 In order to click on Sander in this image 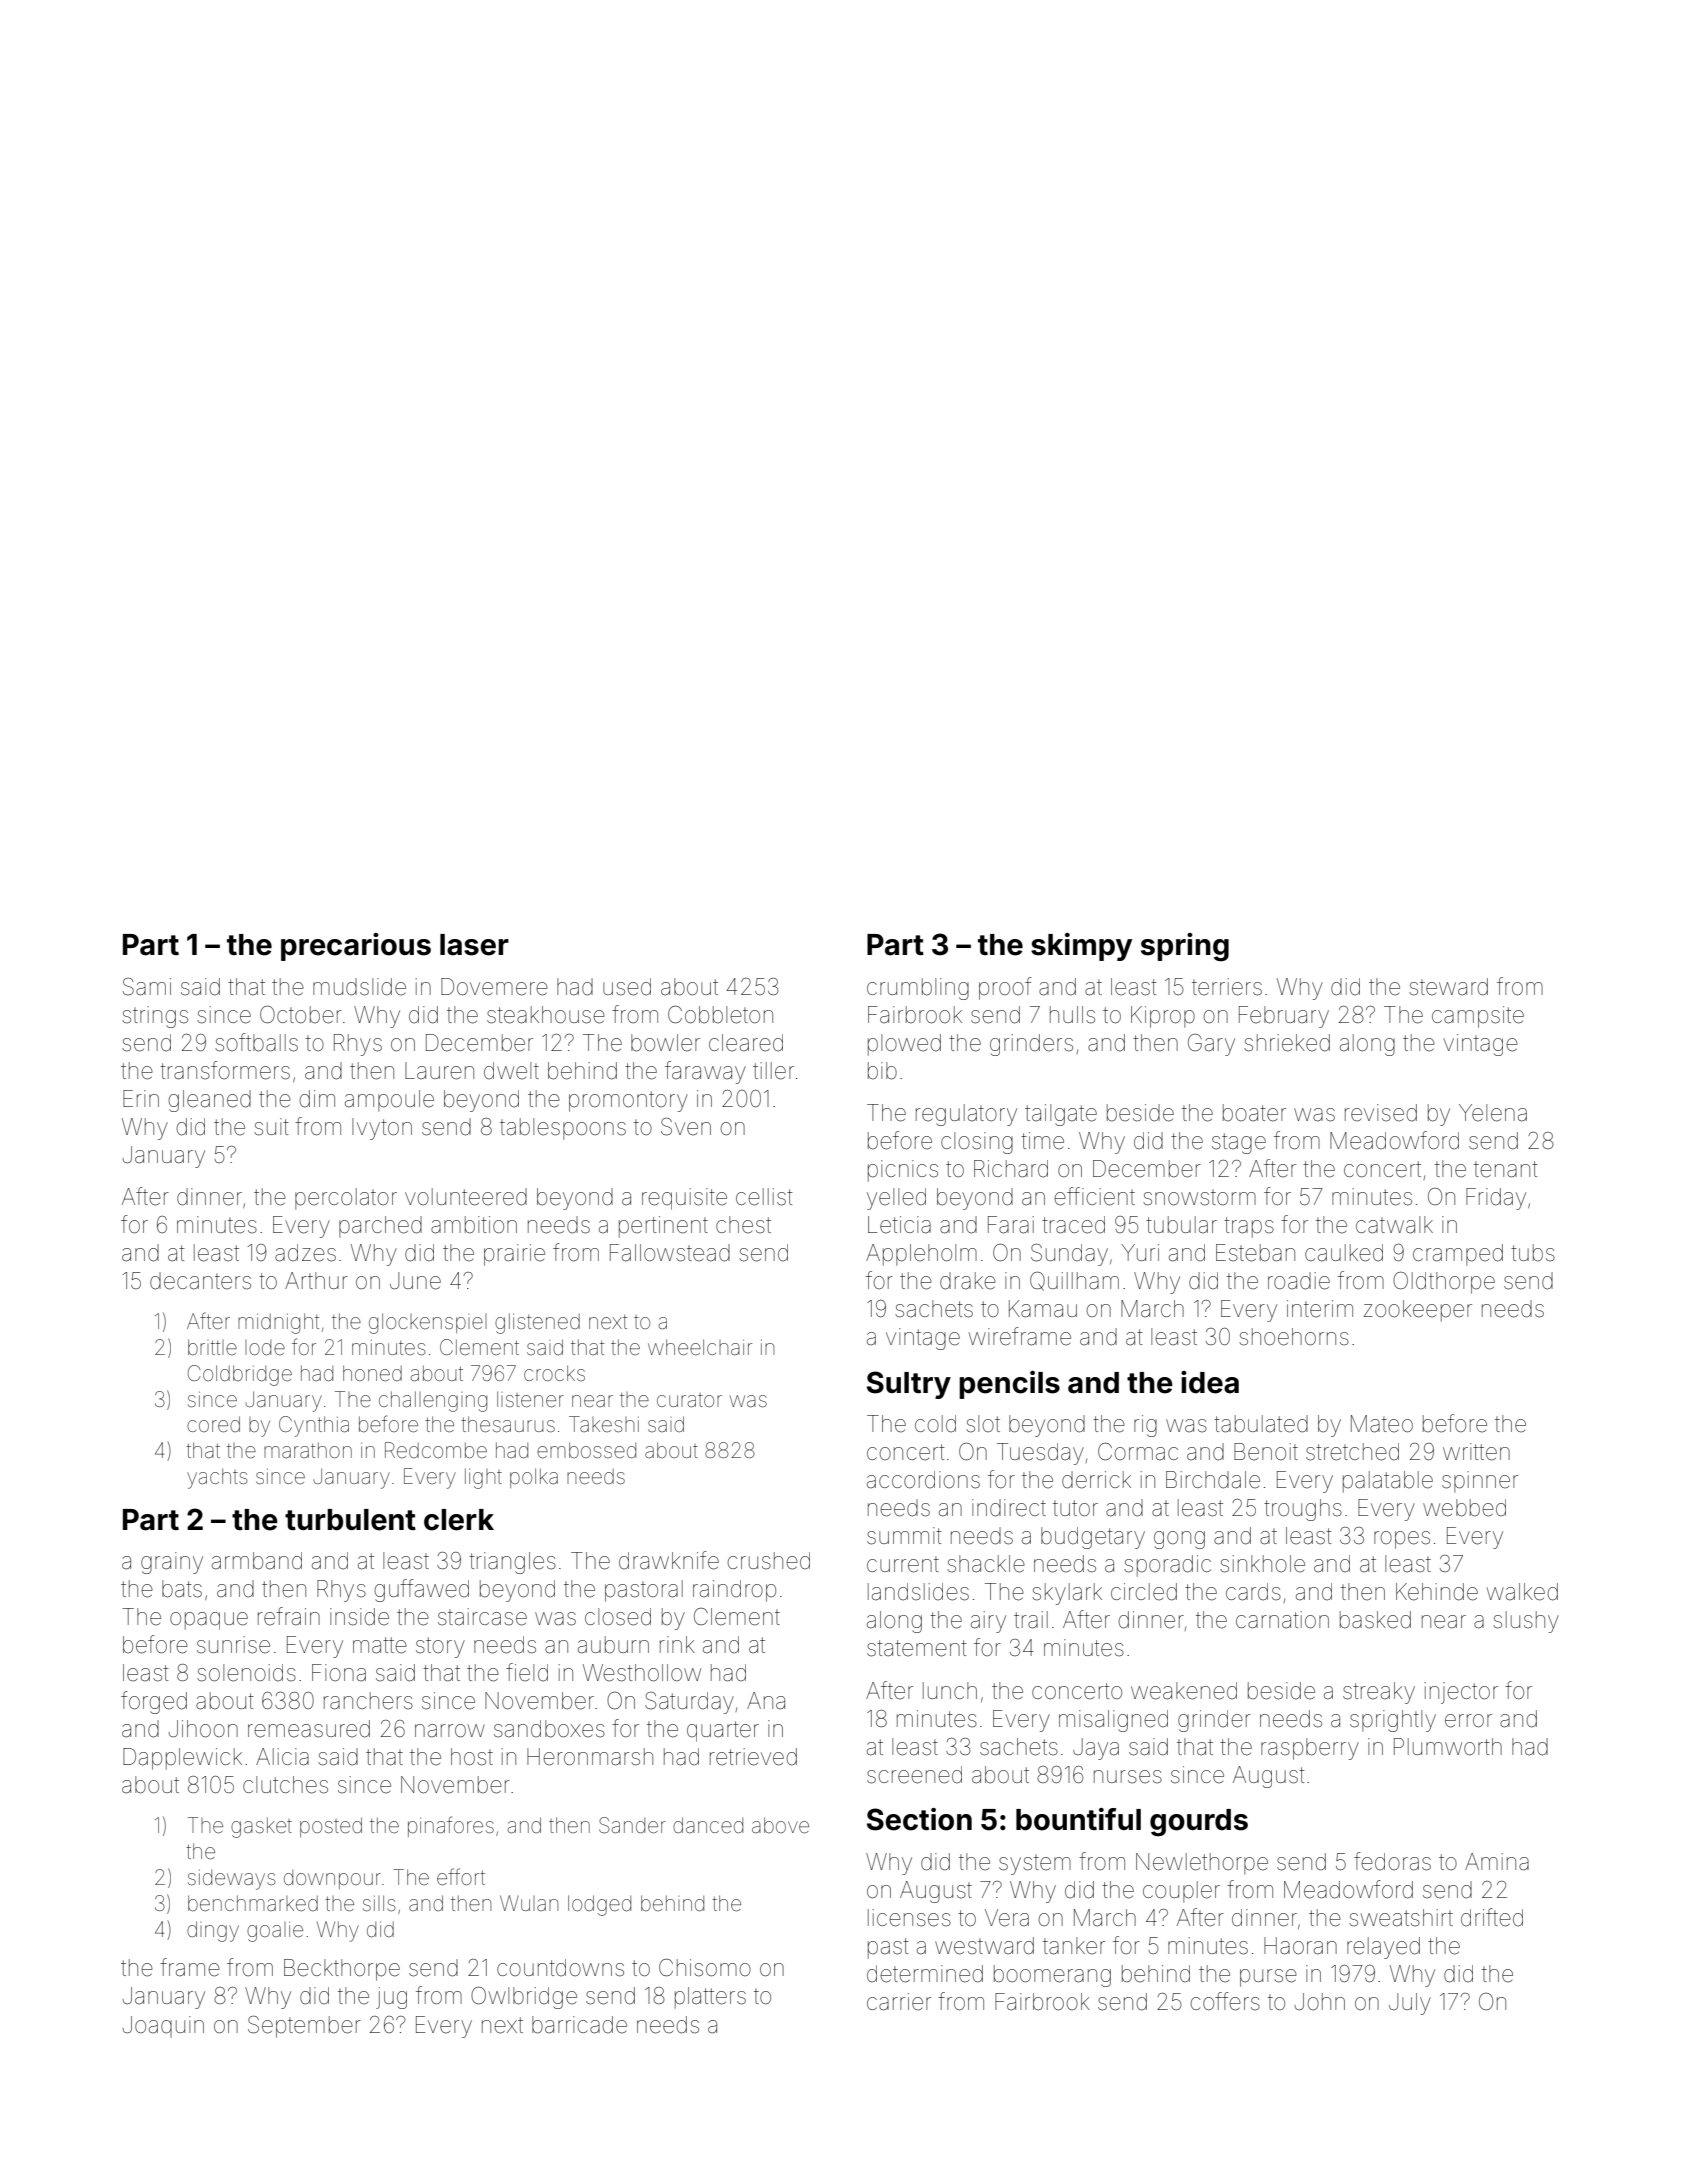, I will do `click(632, 1825)`.
